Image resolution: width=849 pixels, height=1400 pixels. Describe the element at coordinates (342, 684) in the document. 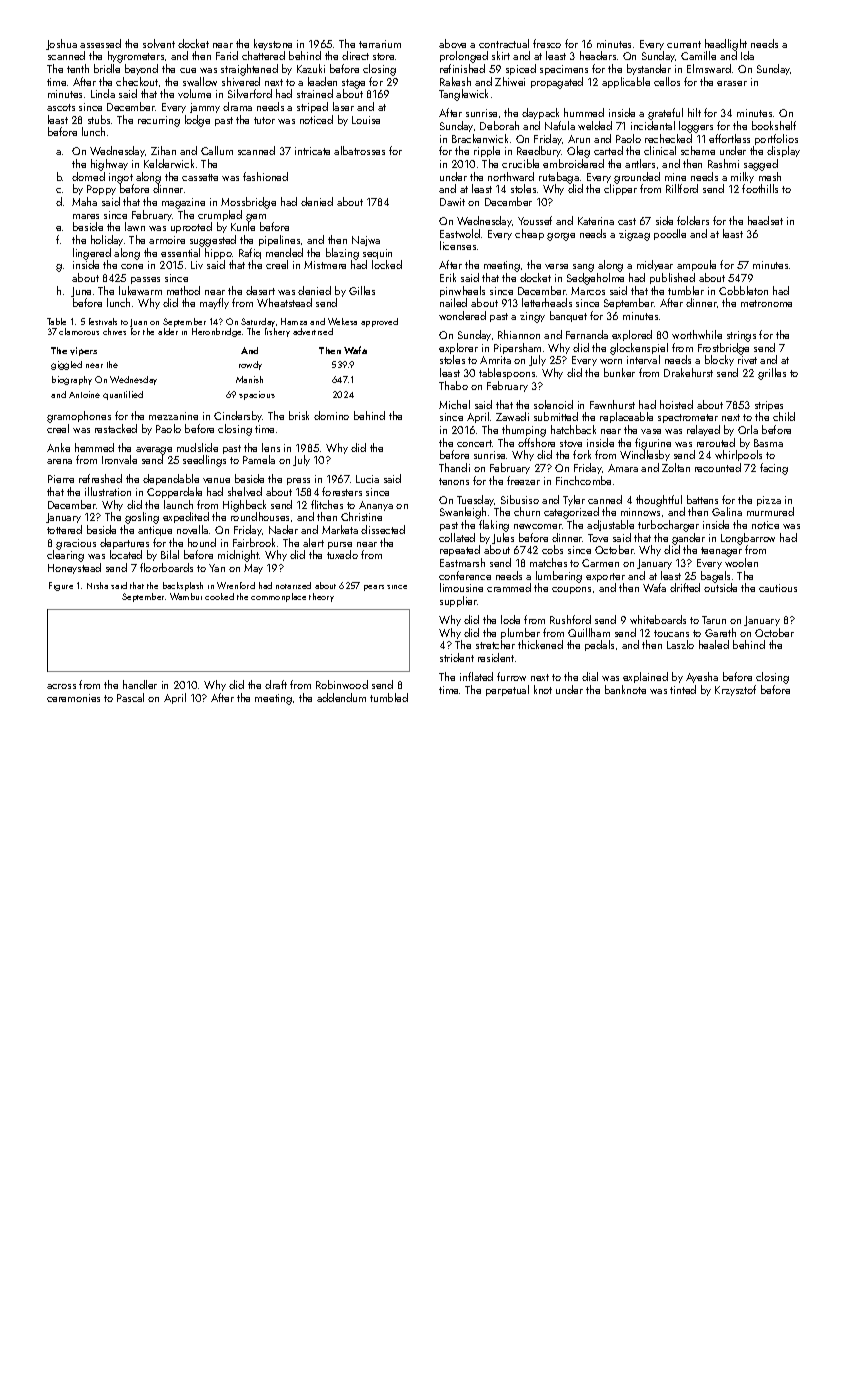

I see `Robinwood` at that location.
